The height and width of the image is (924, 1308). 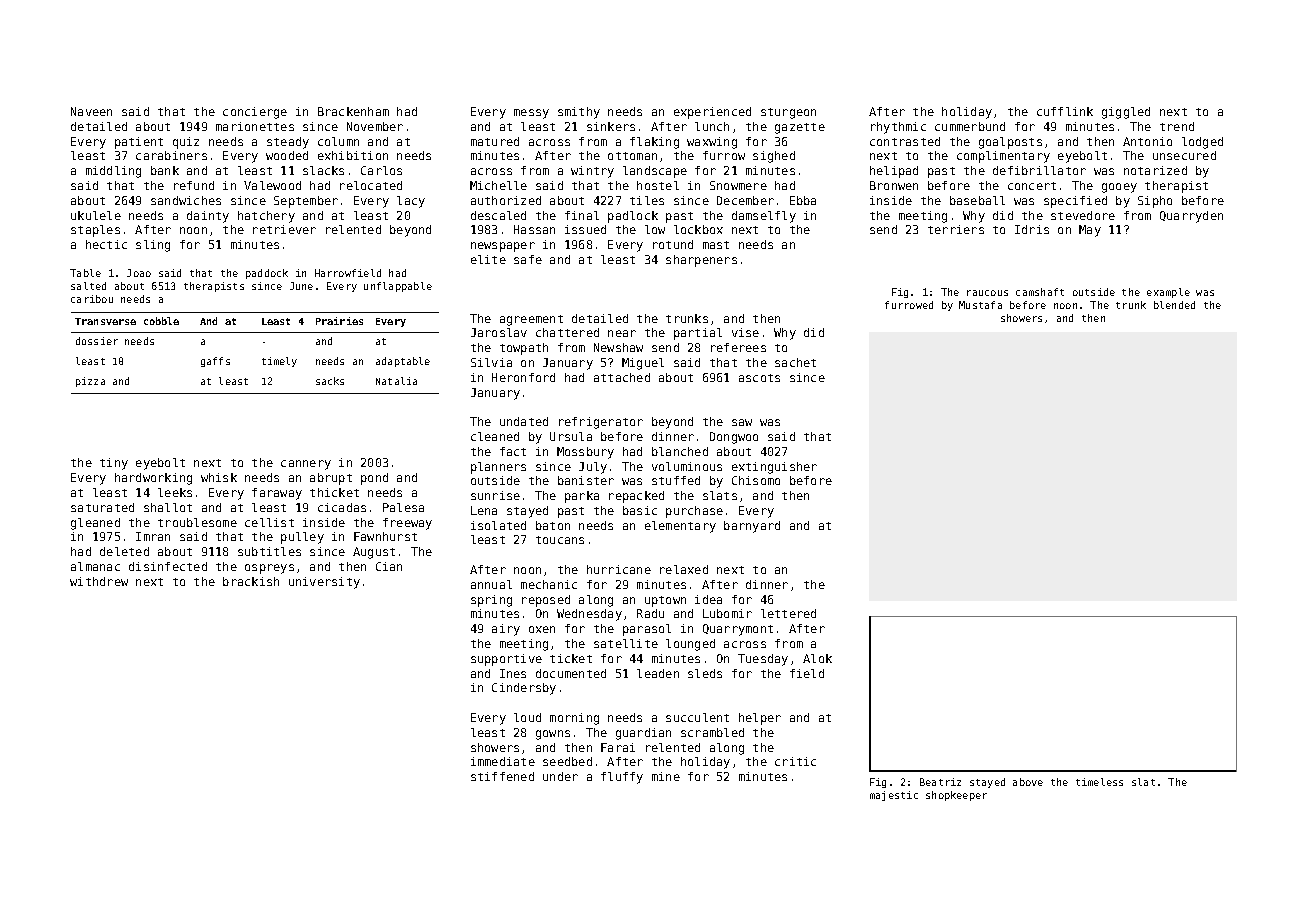 What do you see at coordinates (980, 305) in the image?
I see `Mustafa` at bounding box center [980, 305].
